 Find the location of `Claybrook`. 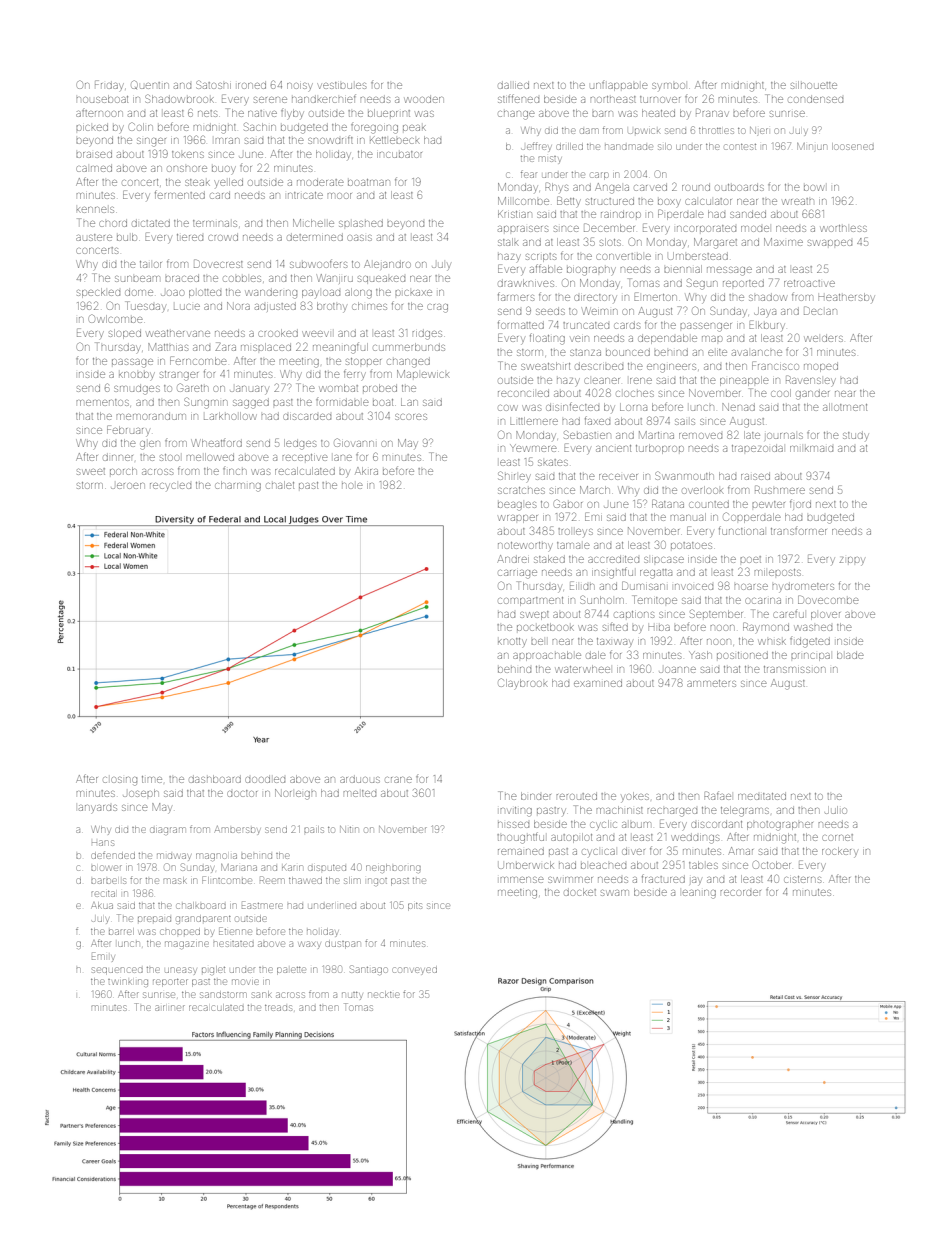

Claybrook is located at coordinates (523, 682).
